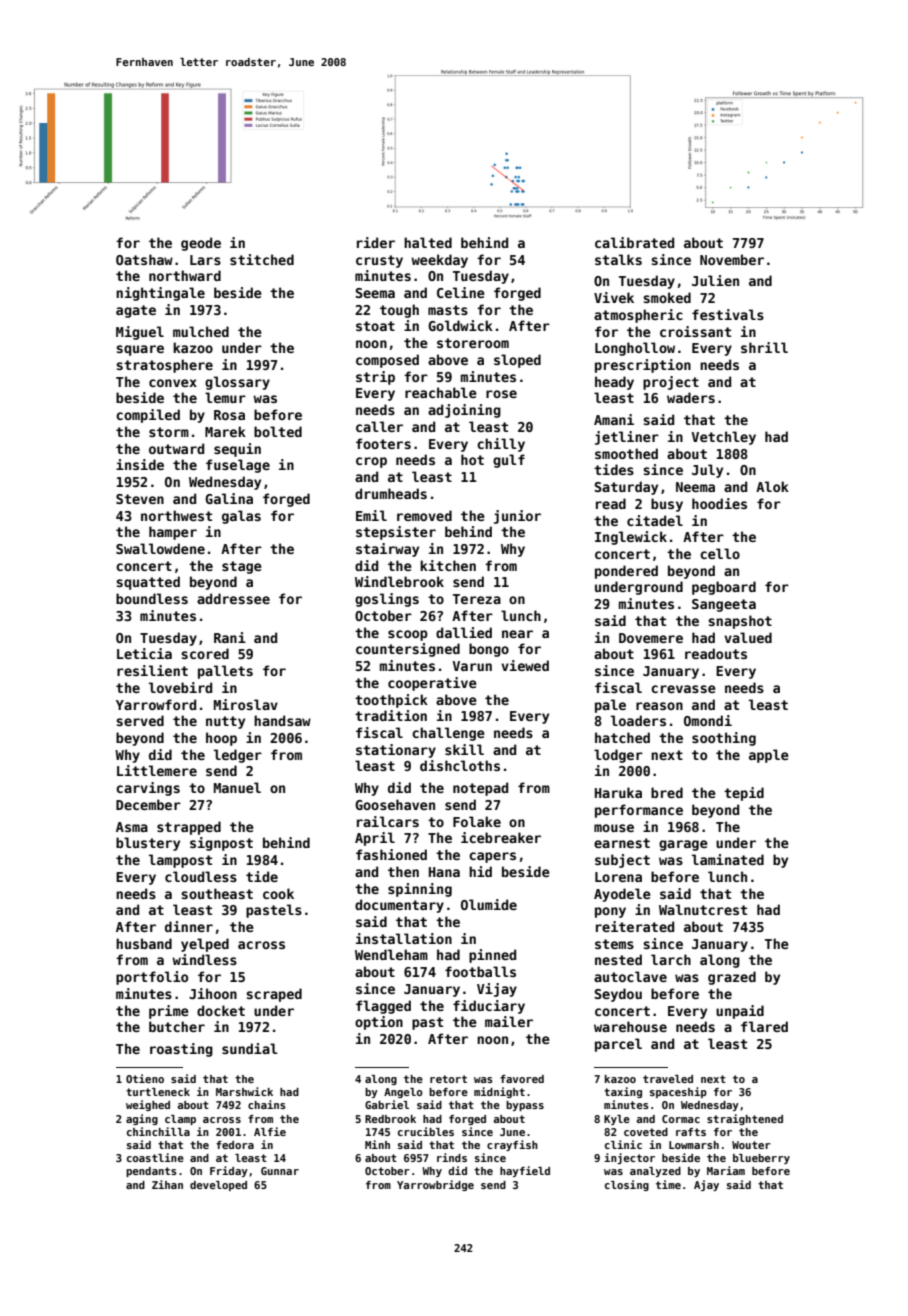 This page has width=908, height=1316. Describe the element at coordinates (695, 487) in the page. I see `Neema` at that location.
